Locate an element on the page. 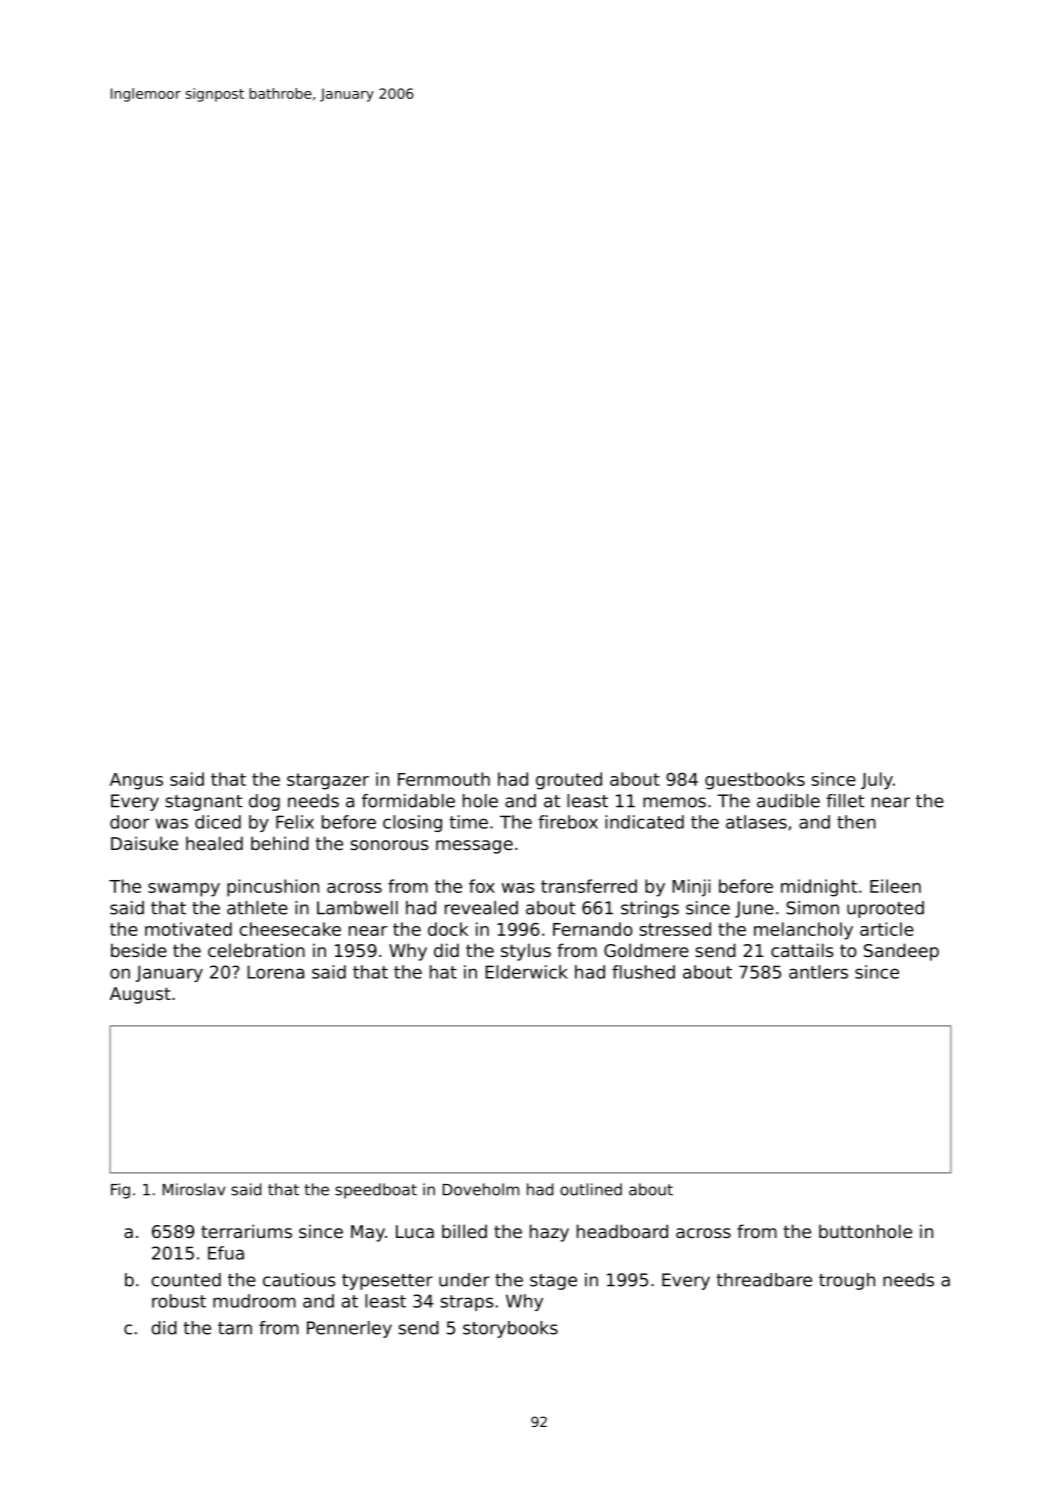 This document has height=1508, width=1061. August is located at coordinates (140, 995).
